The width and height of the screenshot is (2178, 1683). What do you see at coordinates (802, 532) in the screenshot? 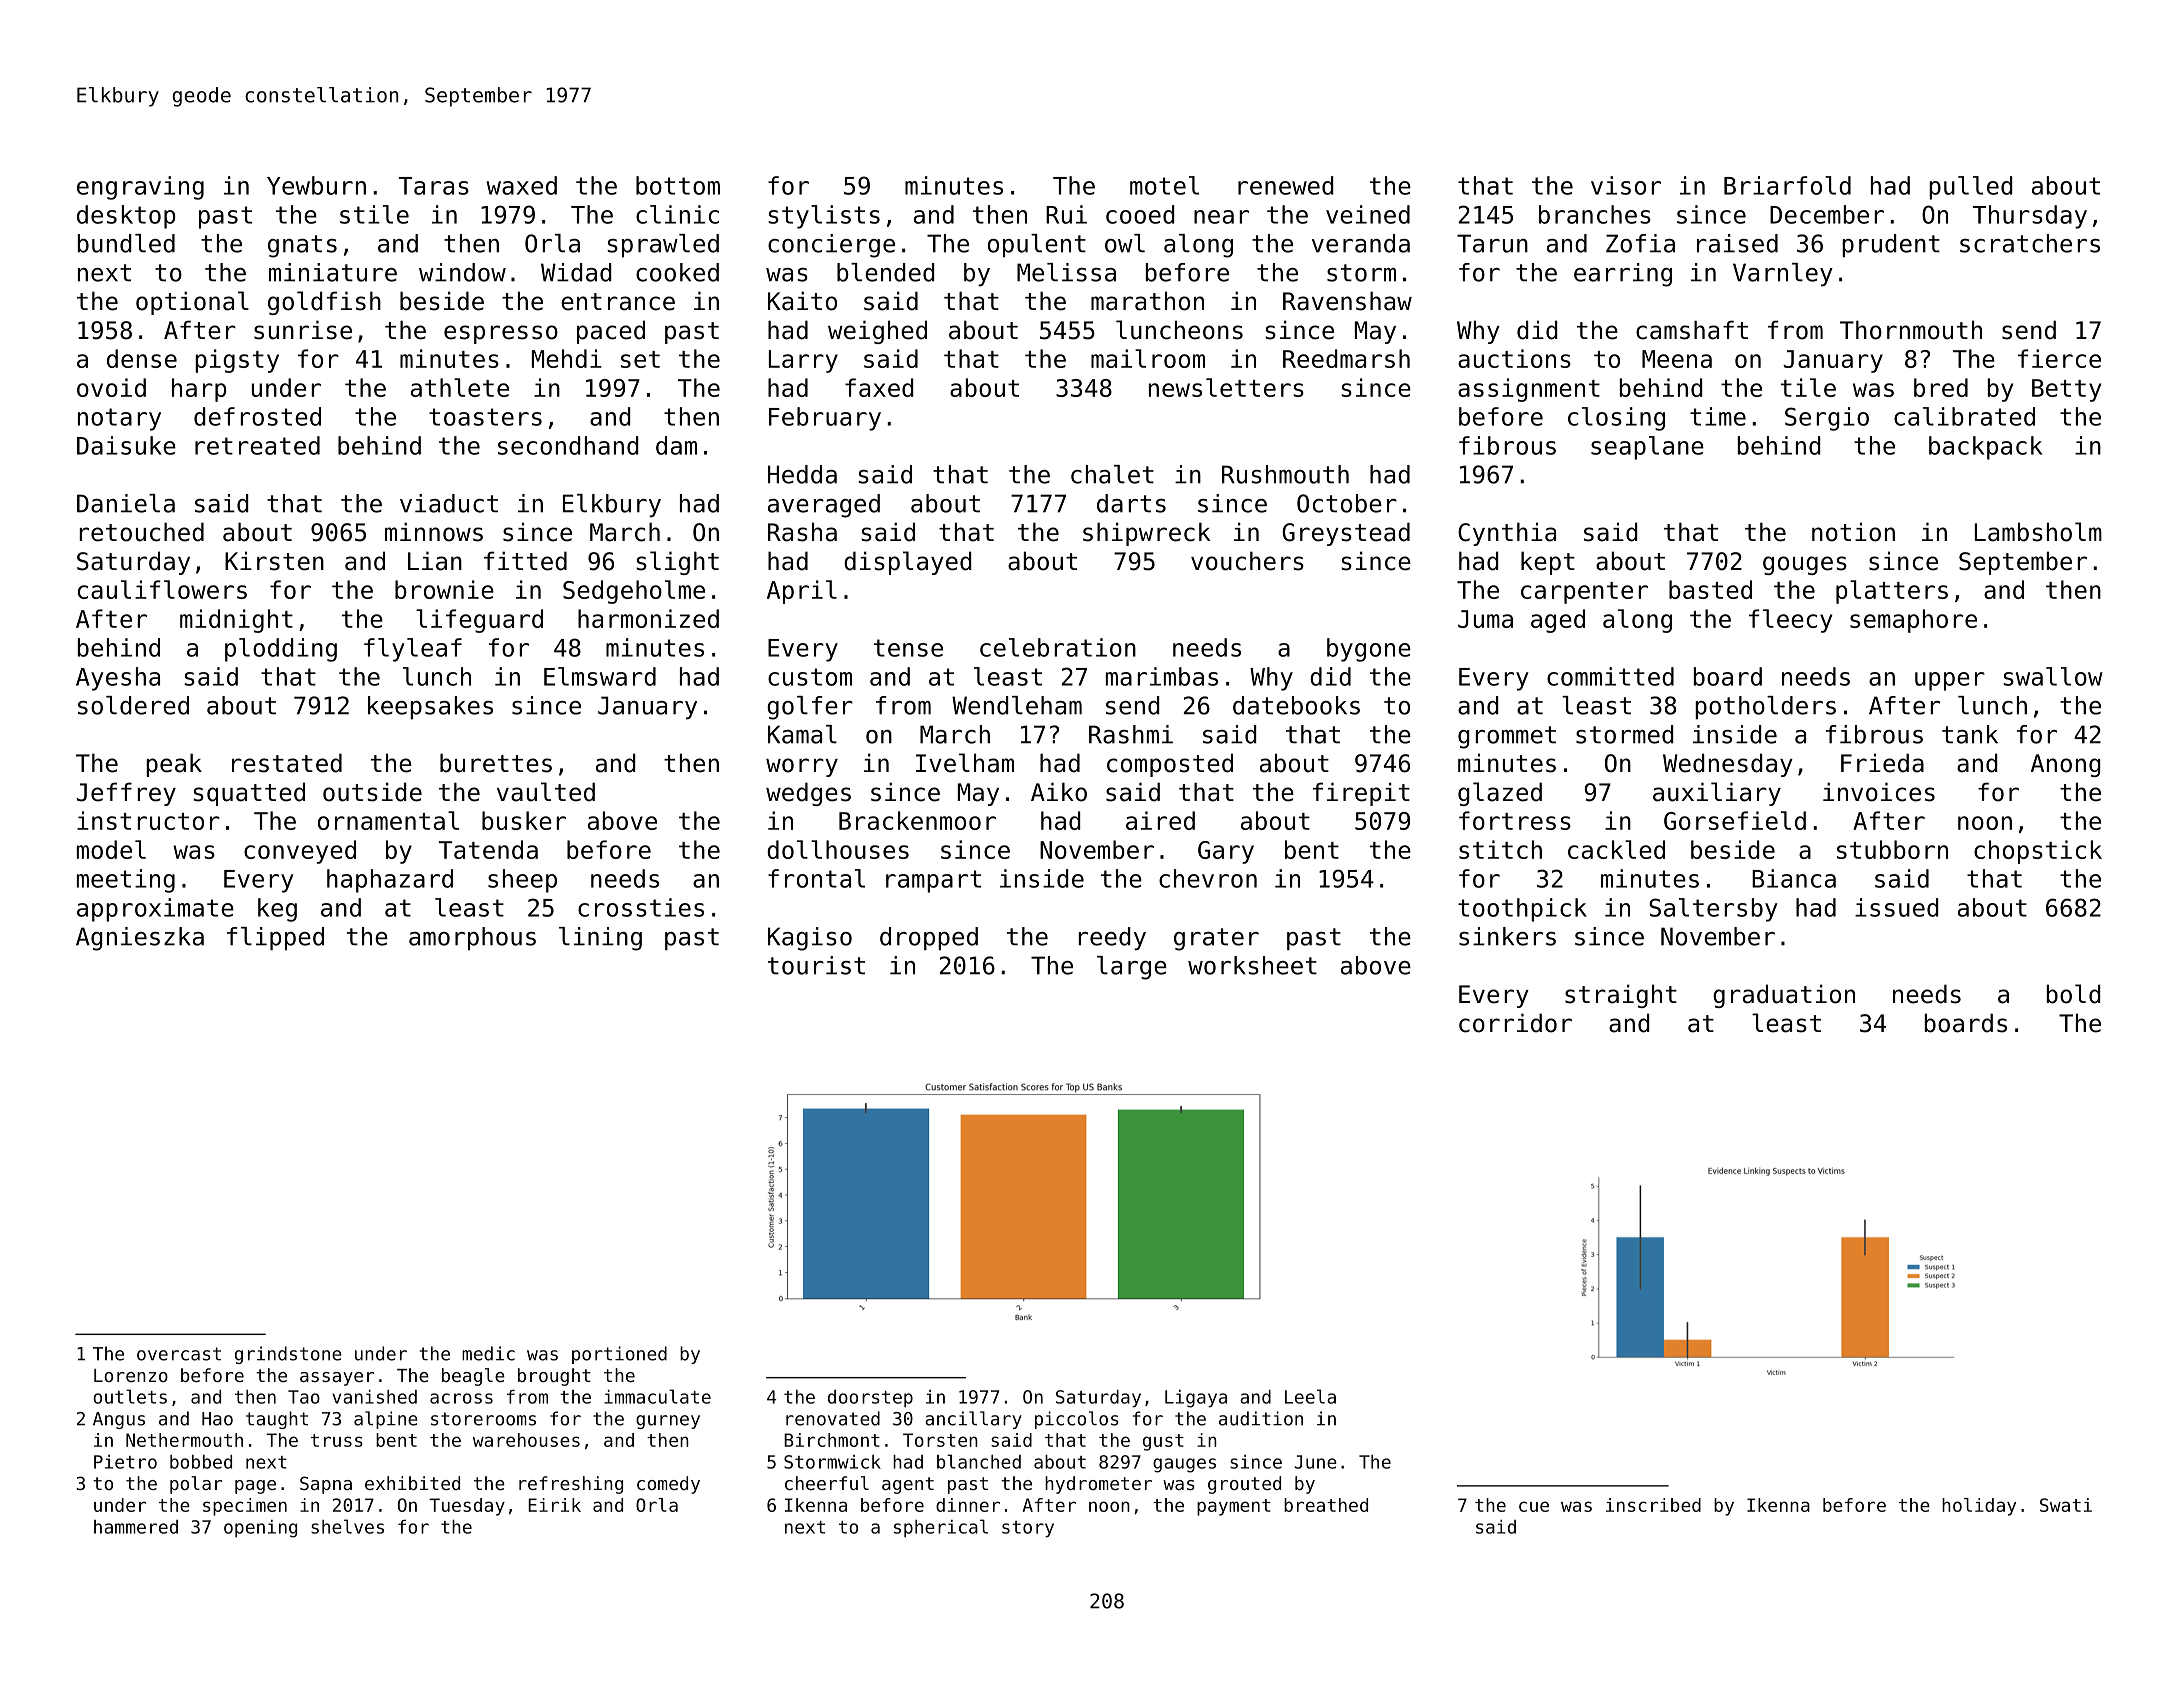
I see `Rasha` at bounding box center [802, 532].
